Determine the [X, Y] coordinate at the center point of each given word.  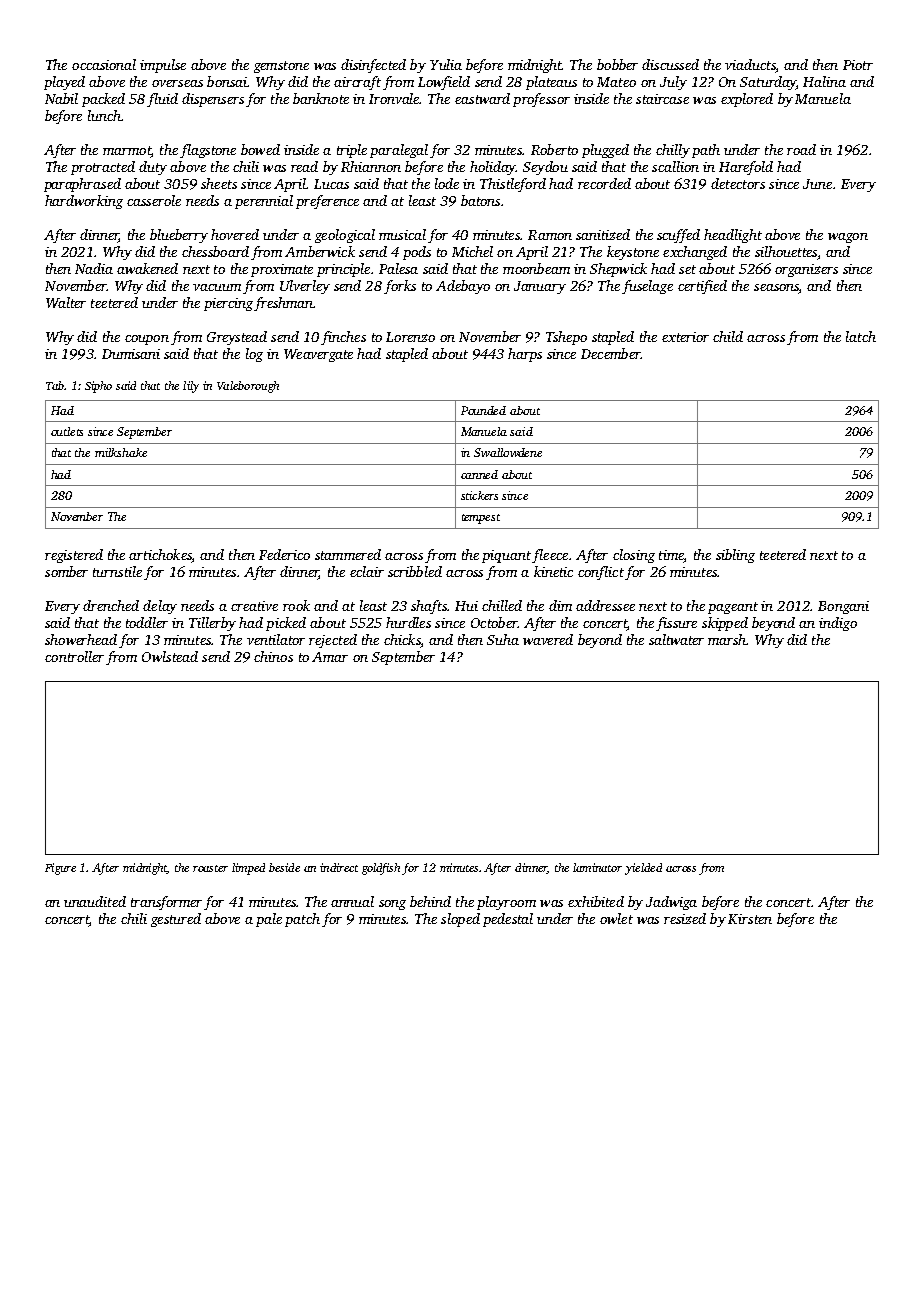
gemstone [281, 67]
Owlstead [170, 656]
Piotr [858, 65]
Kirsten [750, 919]
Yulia [446, 64]
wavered [548, 639]
